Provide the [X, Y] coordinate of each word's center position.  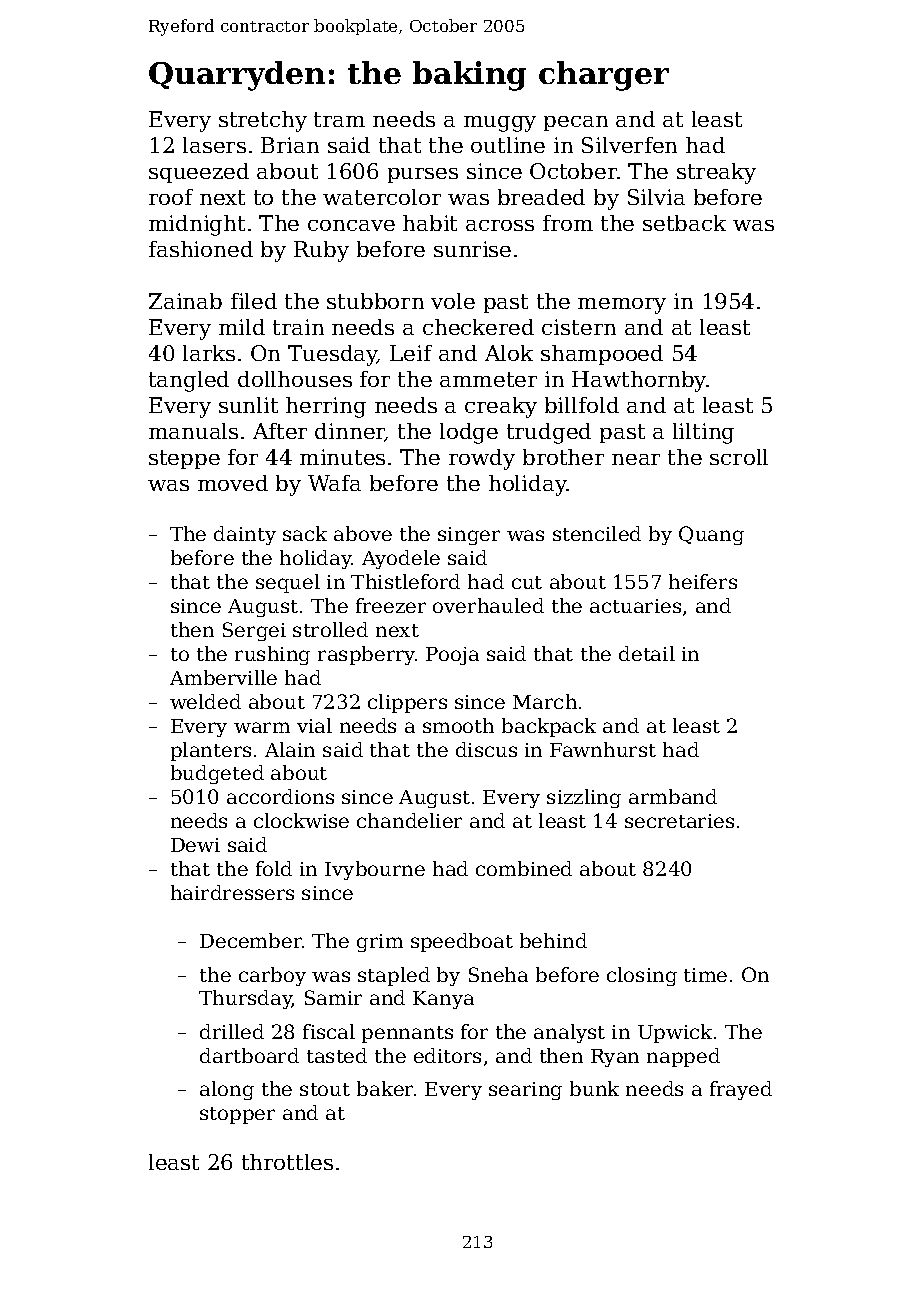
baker [385, 1088]
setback [684, 223]
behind [553, 940]
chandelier [409, 820]
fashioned [201, 249]
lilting [703, 433]
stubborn [375, 301]
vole [453, 301]
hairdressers [232, 892]
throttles [287, 1162]
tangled [189, 381]
